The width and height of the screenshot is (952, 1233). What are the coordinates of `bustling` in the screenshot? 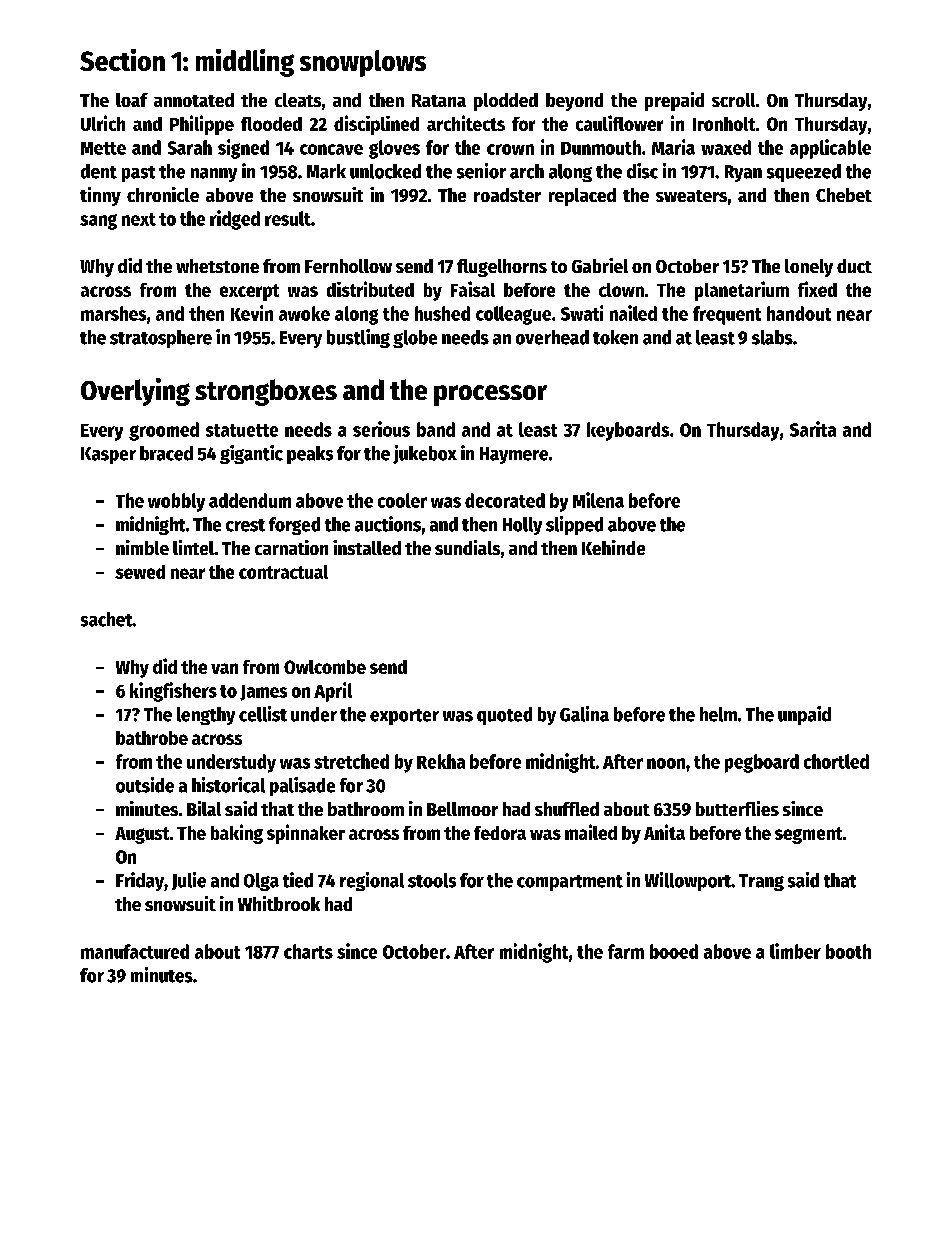 It's located at (358, 338).
